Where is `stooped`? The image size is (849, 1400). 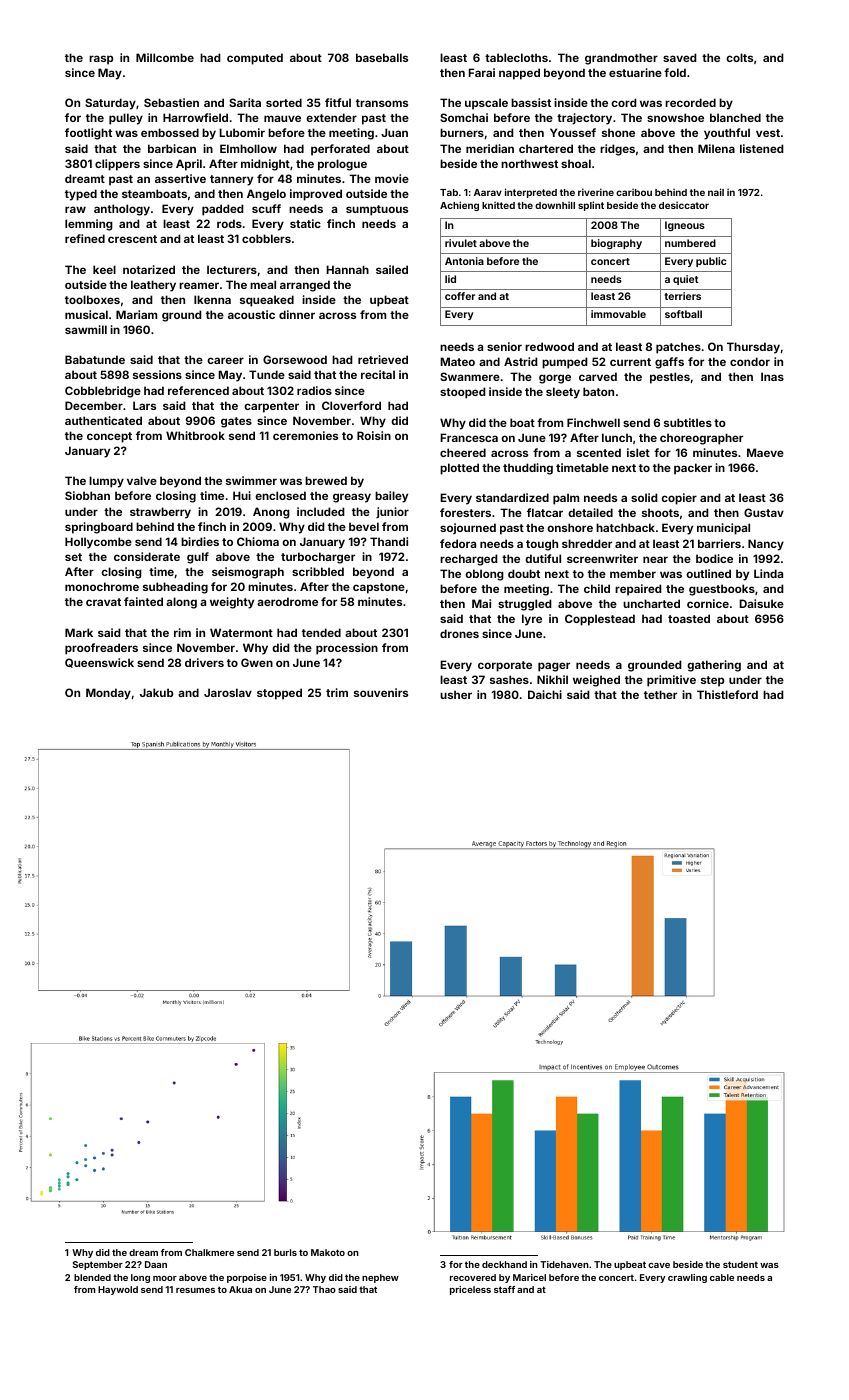
stooped is located at coordinates (463, 393).
